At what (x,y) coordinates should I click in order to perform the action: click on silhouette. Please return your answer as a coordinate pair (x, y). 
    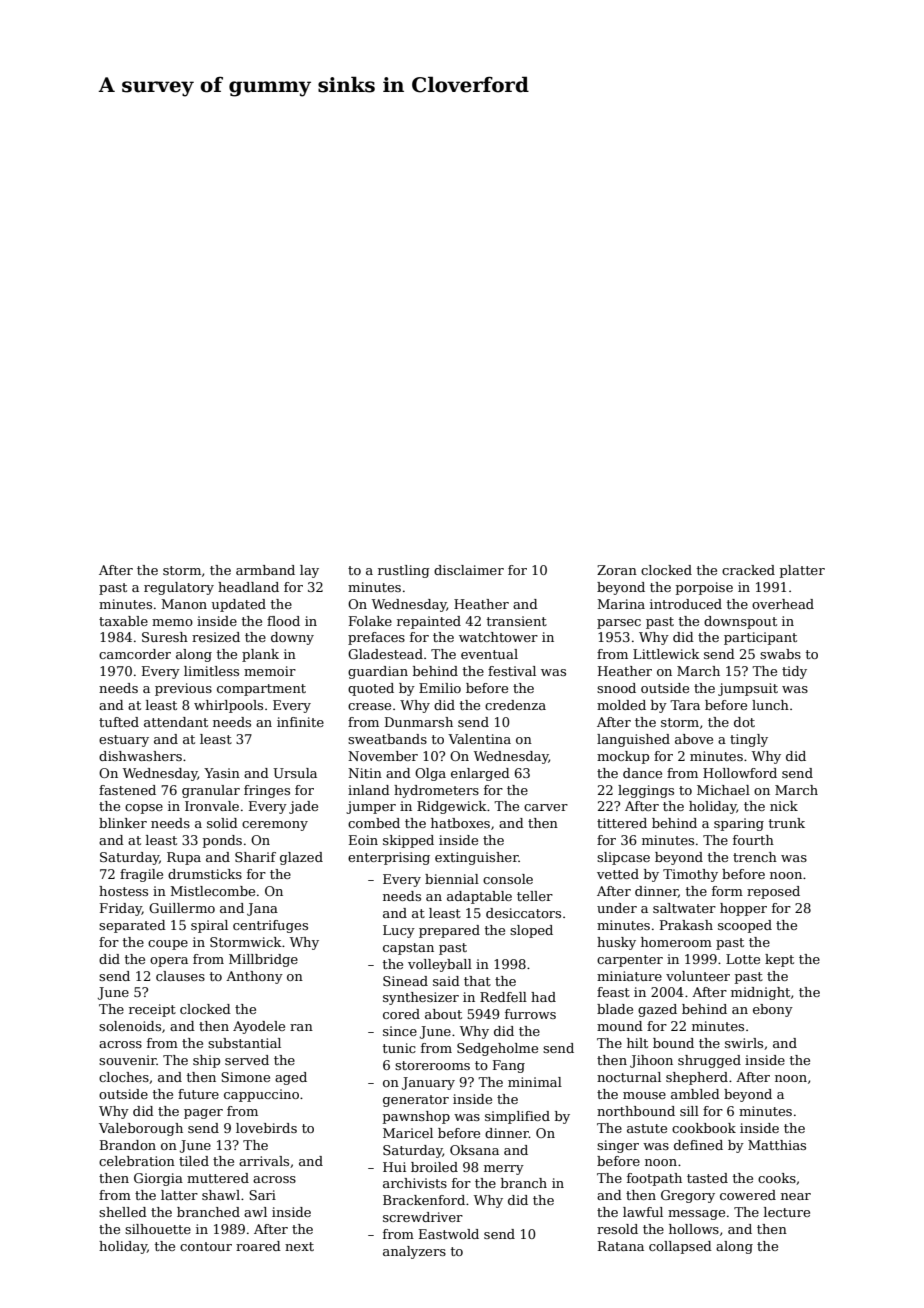
    Looking at the image, I should click on (158, 1229).
